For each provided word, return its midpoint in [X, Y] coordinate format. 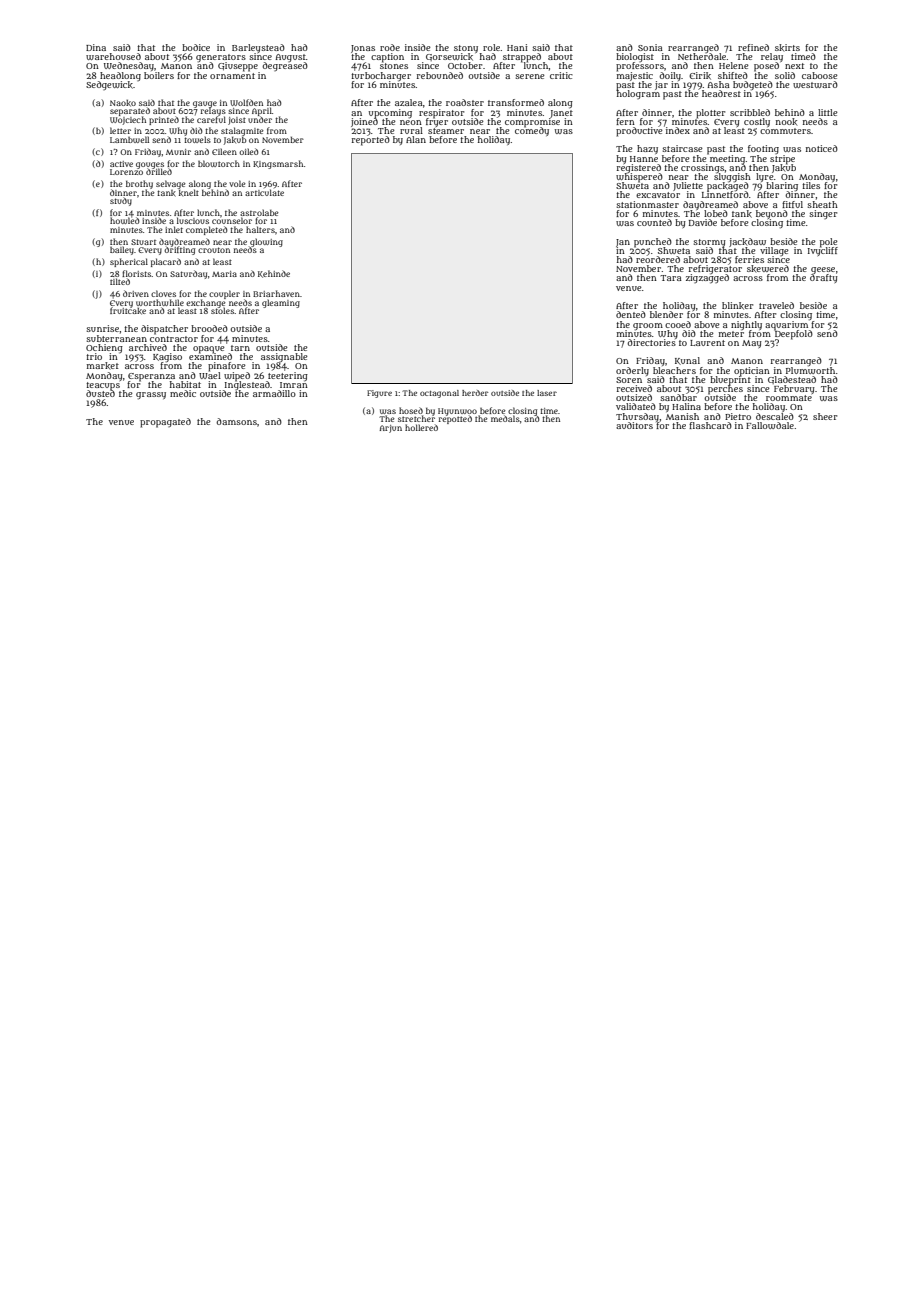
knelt [189, 192]
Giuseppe [238, 67]
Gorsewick [449, 57]
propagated [165, 423]
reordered [658, 259]
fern [625, 121]
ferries [749, 259]
